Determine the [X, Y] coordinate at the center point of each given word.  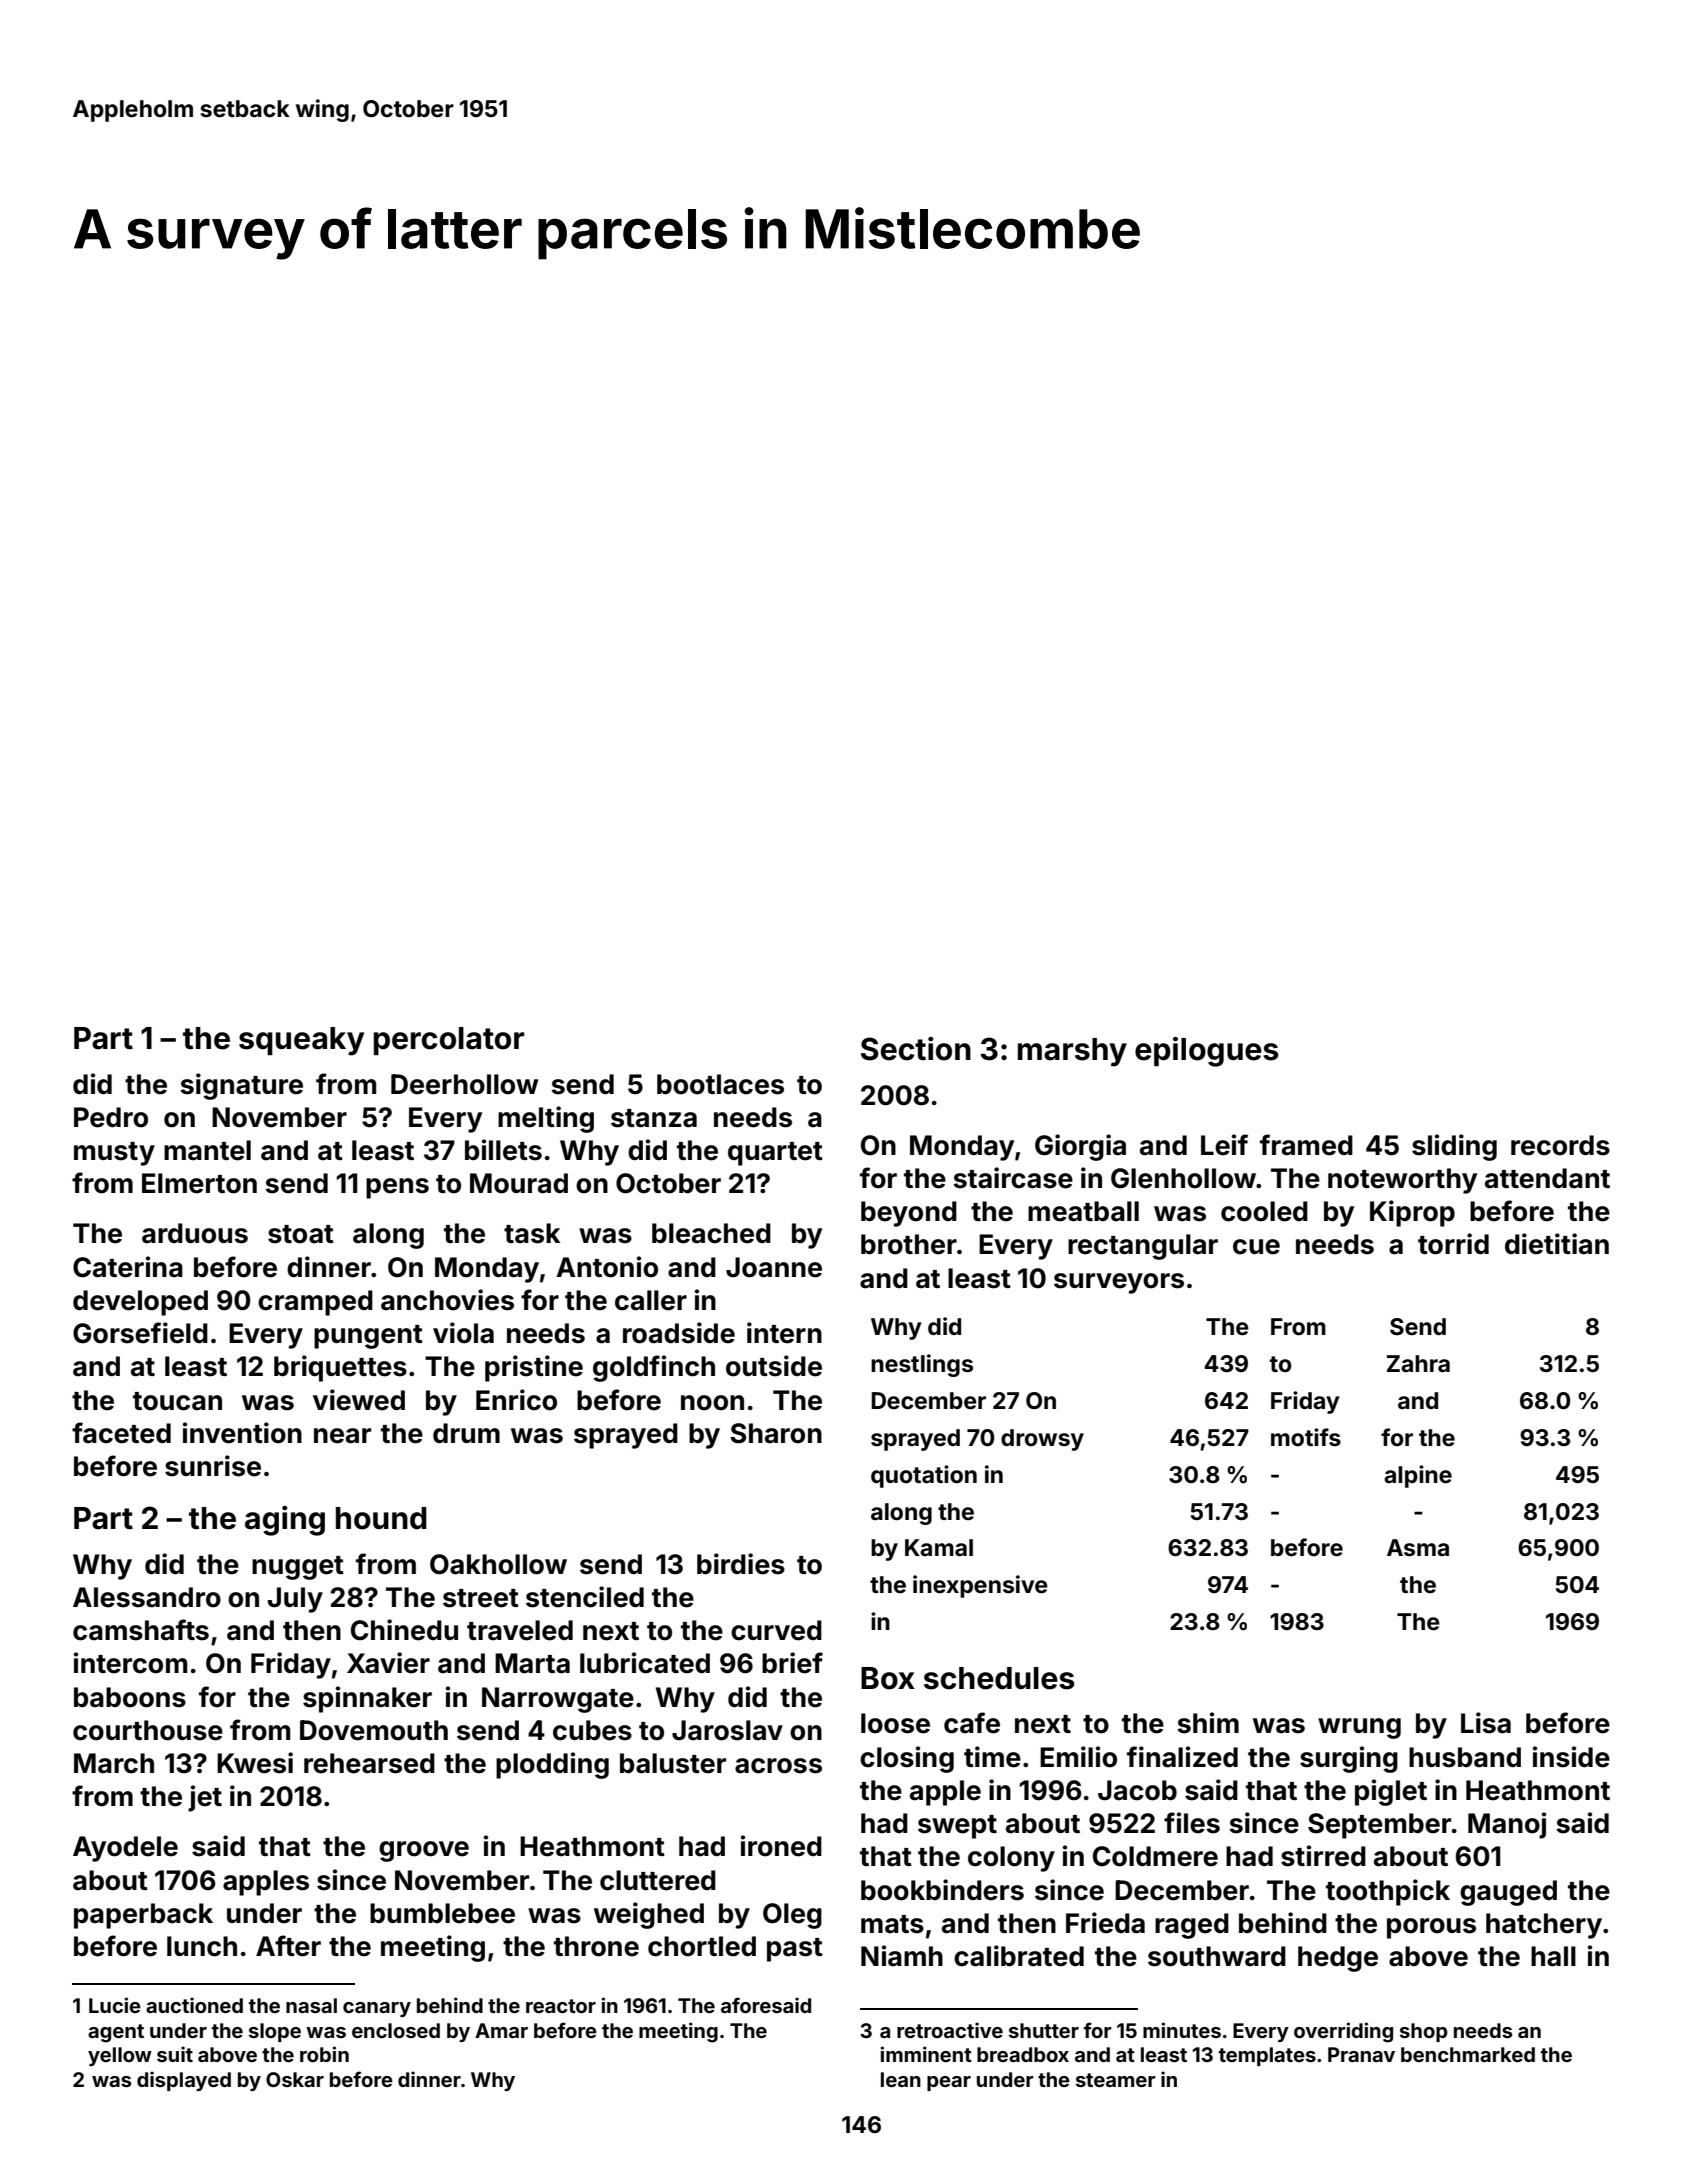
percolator [449, 1041]
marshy [1072, 1052]
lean [901, 2079]
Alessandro [147, 1597]
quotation [924, 1476]
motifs [1306, 1437]
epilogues [1207, 1052]
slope [275, 2032]
